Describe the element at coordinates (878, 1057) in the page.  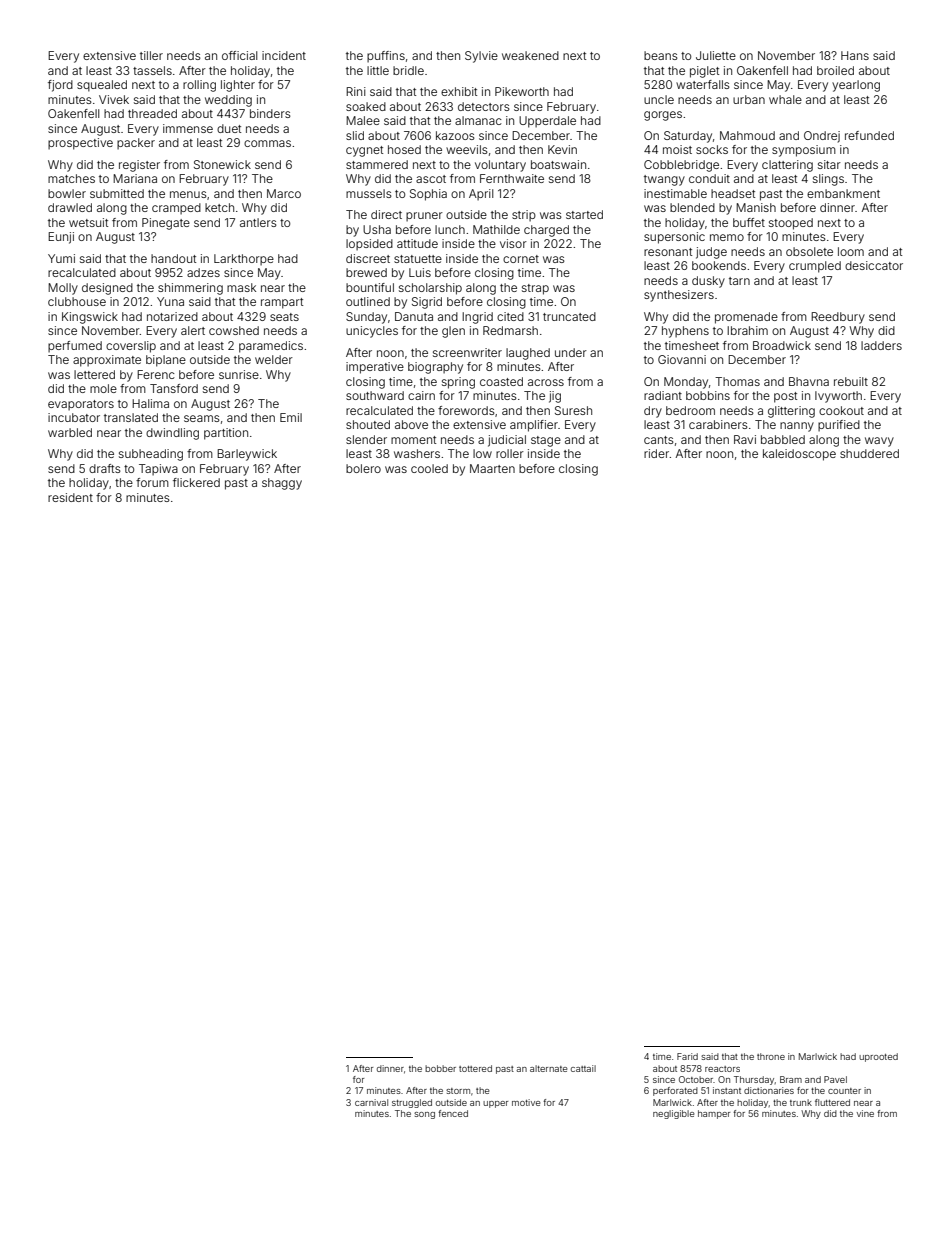
I see `uprooted` at that location.
